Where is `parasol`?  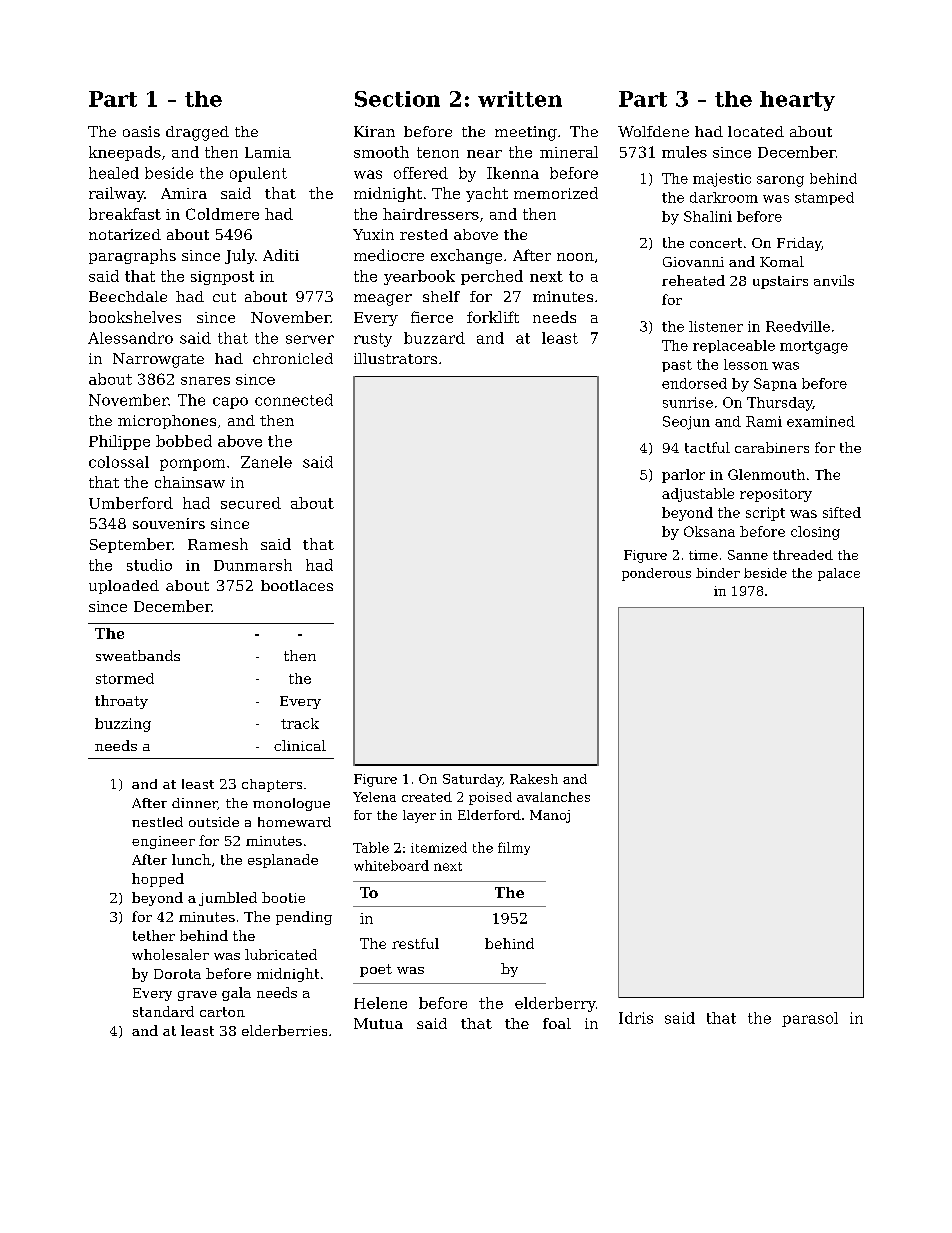 parasol is located at coordinates (810, 1019).
